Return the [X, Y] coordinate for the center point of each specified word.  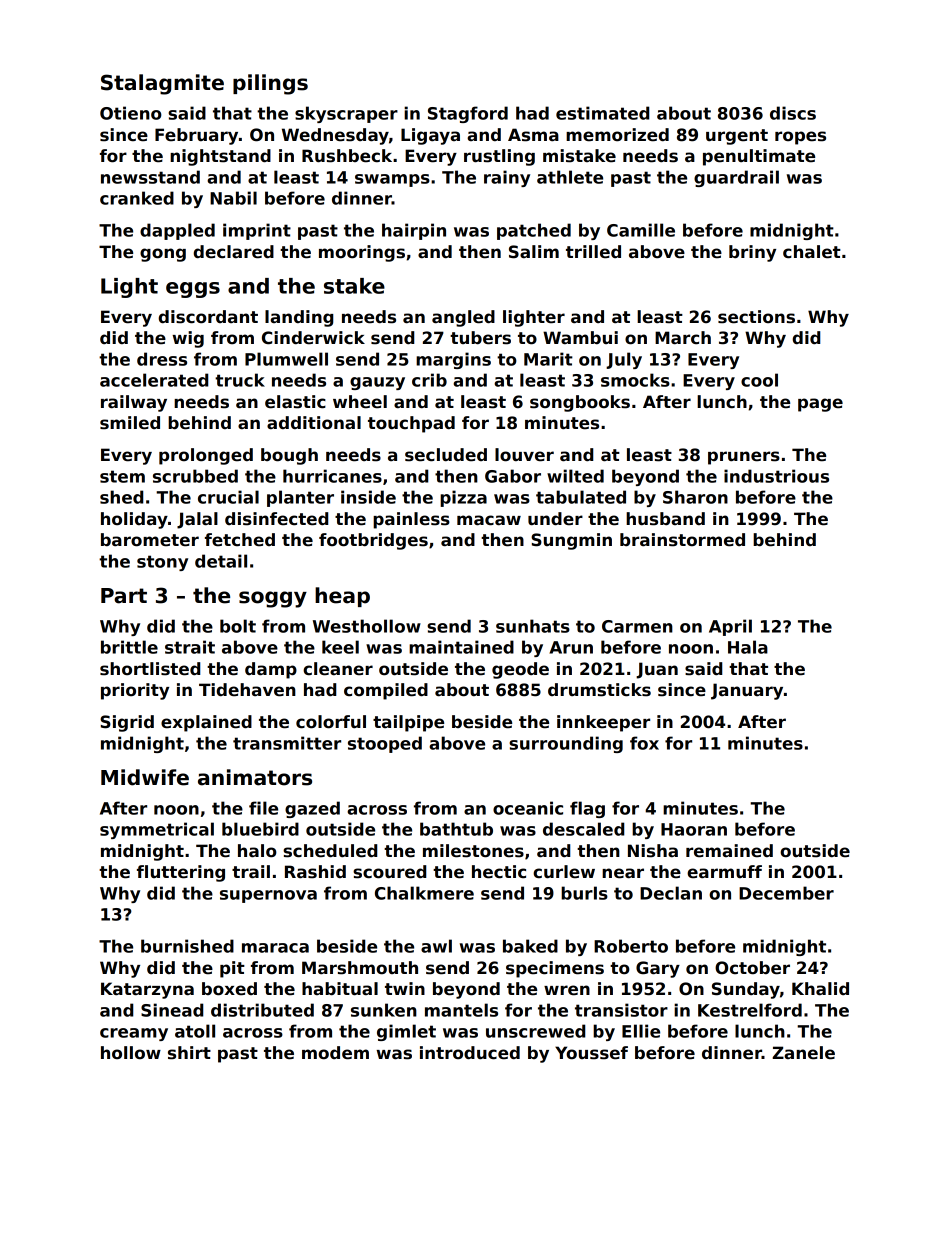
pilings [270, 84]
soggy [273, 599]
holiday [134, 520]
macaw [489, 520]
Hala [748, 647]
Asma [533, 135]
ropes [800, 138]
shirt [189, 1053]
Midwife [145, 777]
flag [587, 809]
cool [759, 380]
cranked [137, 198]
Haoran [694, 829]
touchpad [411, 424]
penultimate [759, 157]
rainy [507, 178]
